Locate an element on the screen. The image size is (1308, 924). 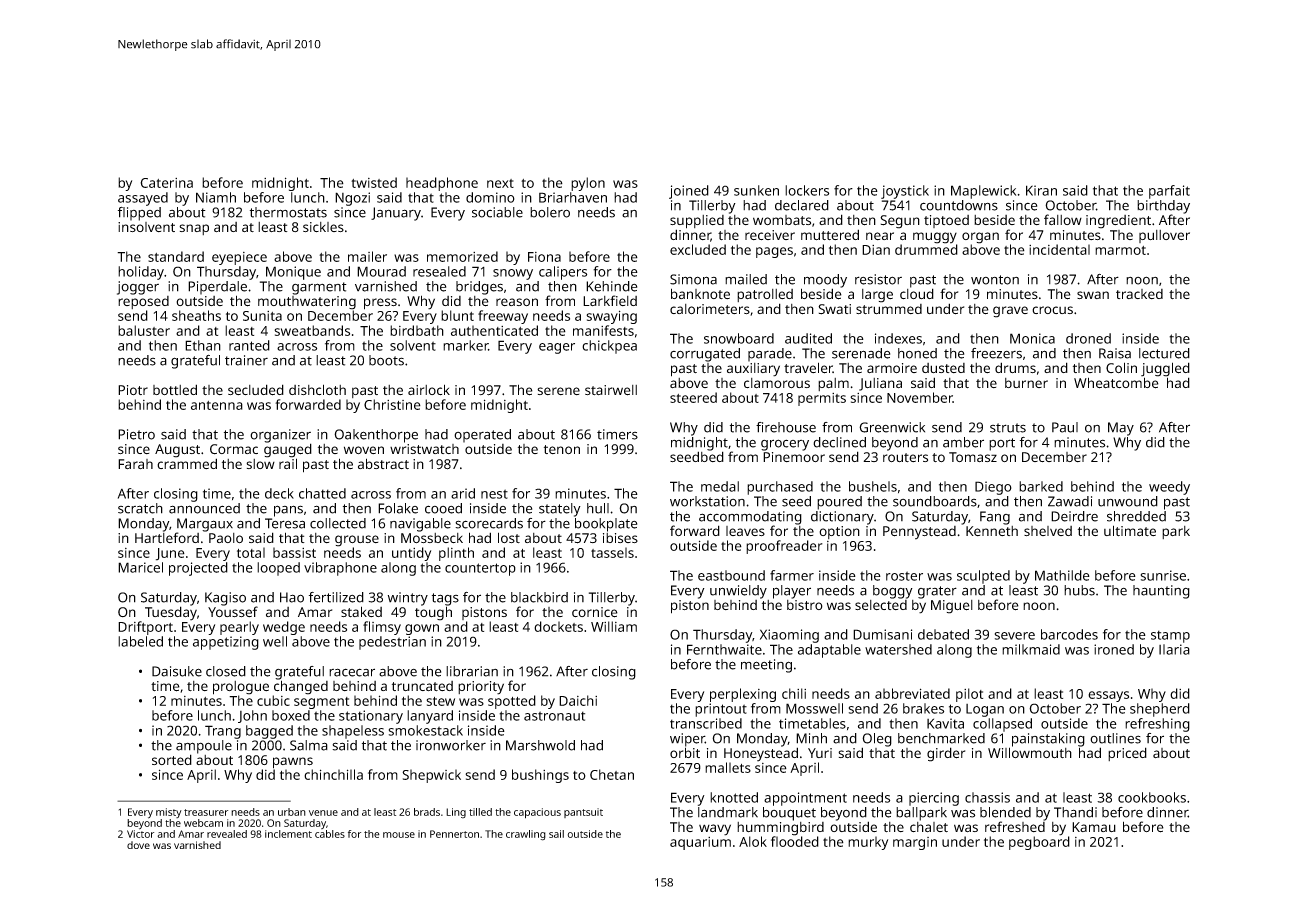
unwieldy is located at coordinates (738, 592).
